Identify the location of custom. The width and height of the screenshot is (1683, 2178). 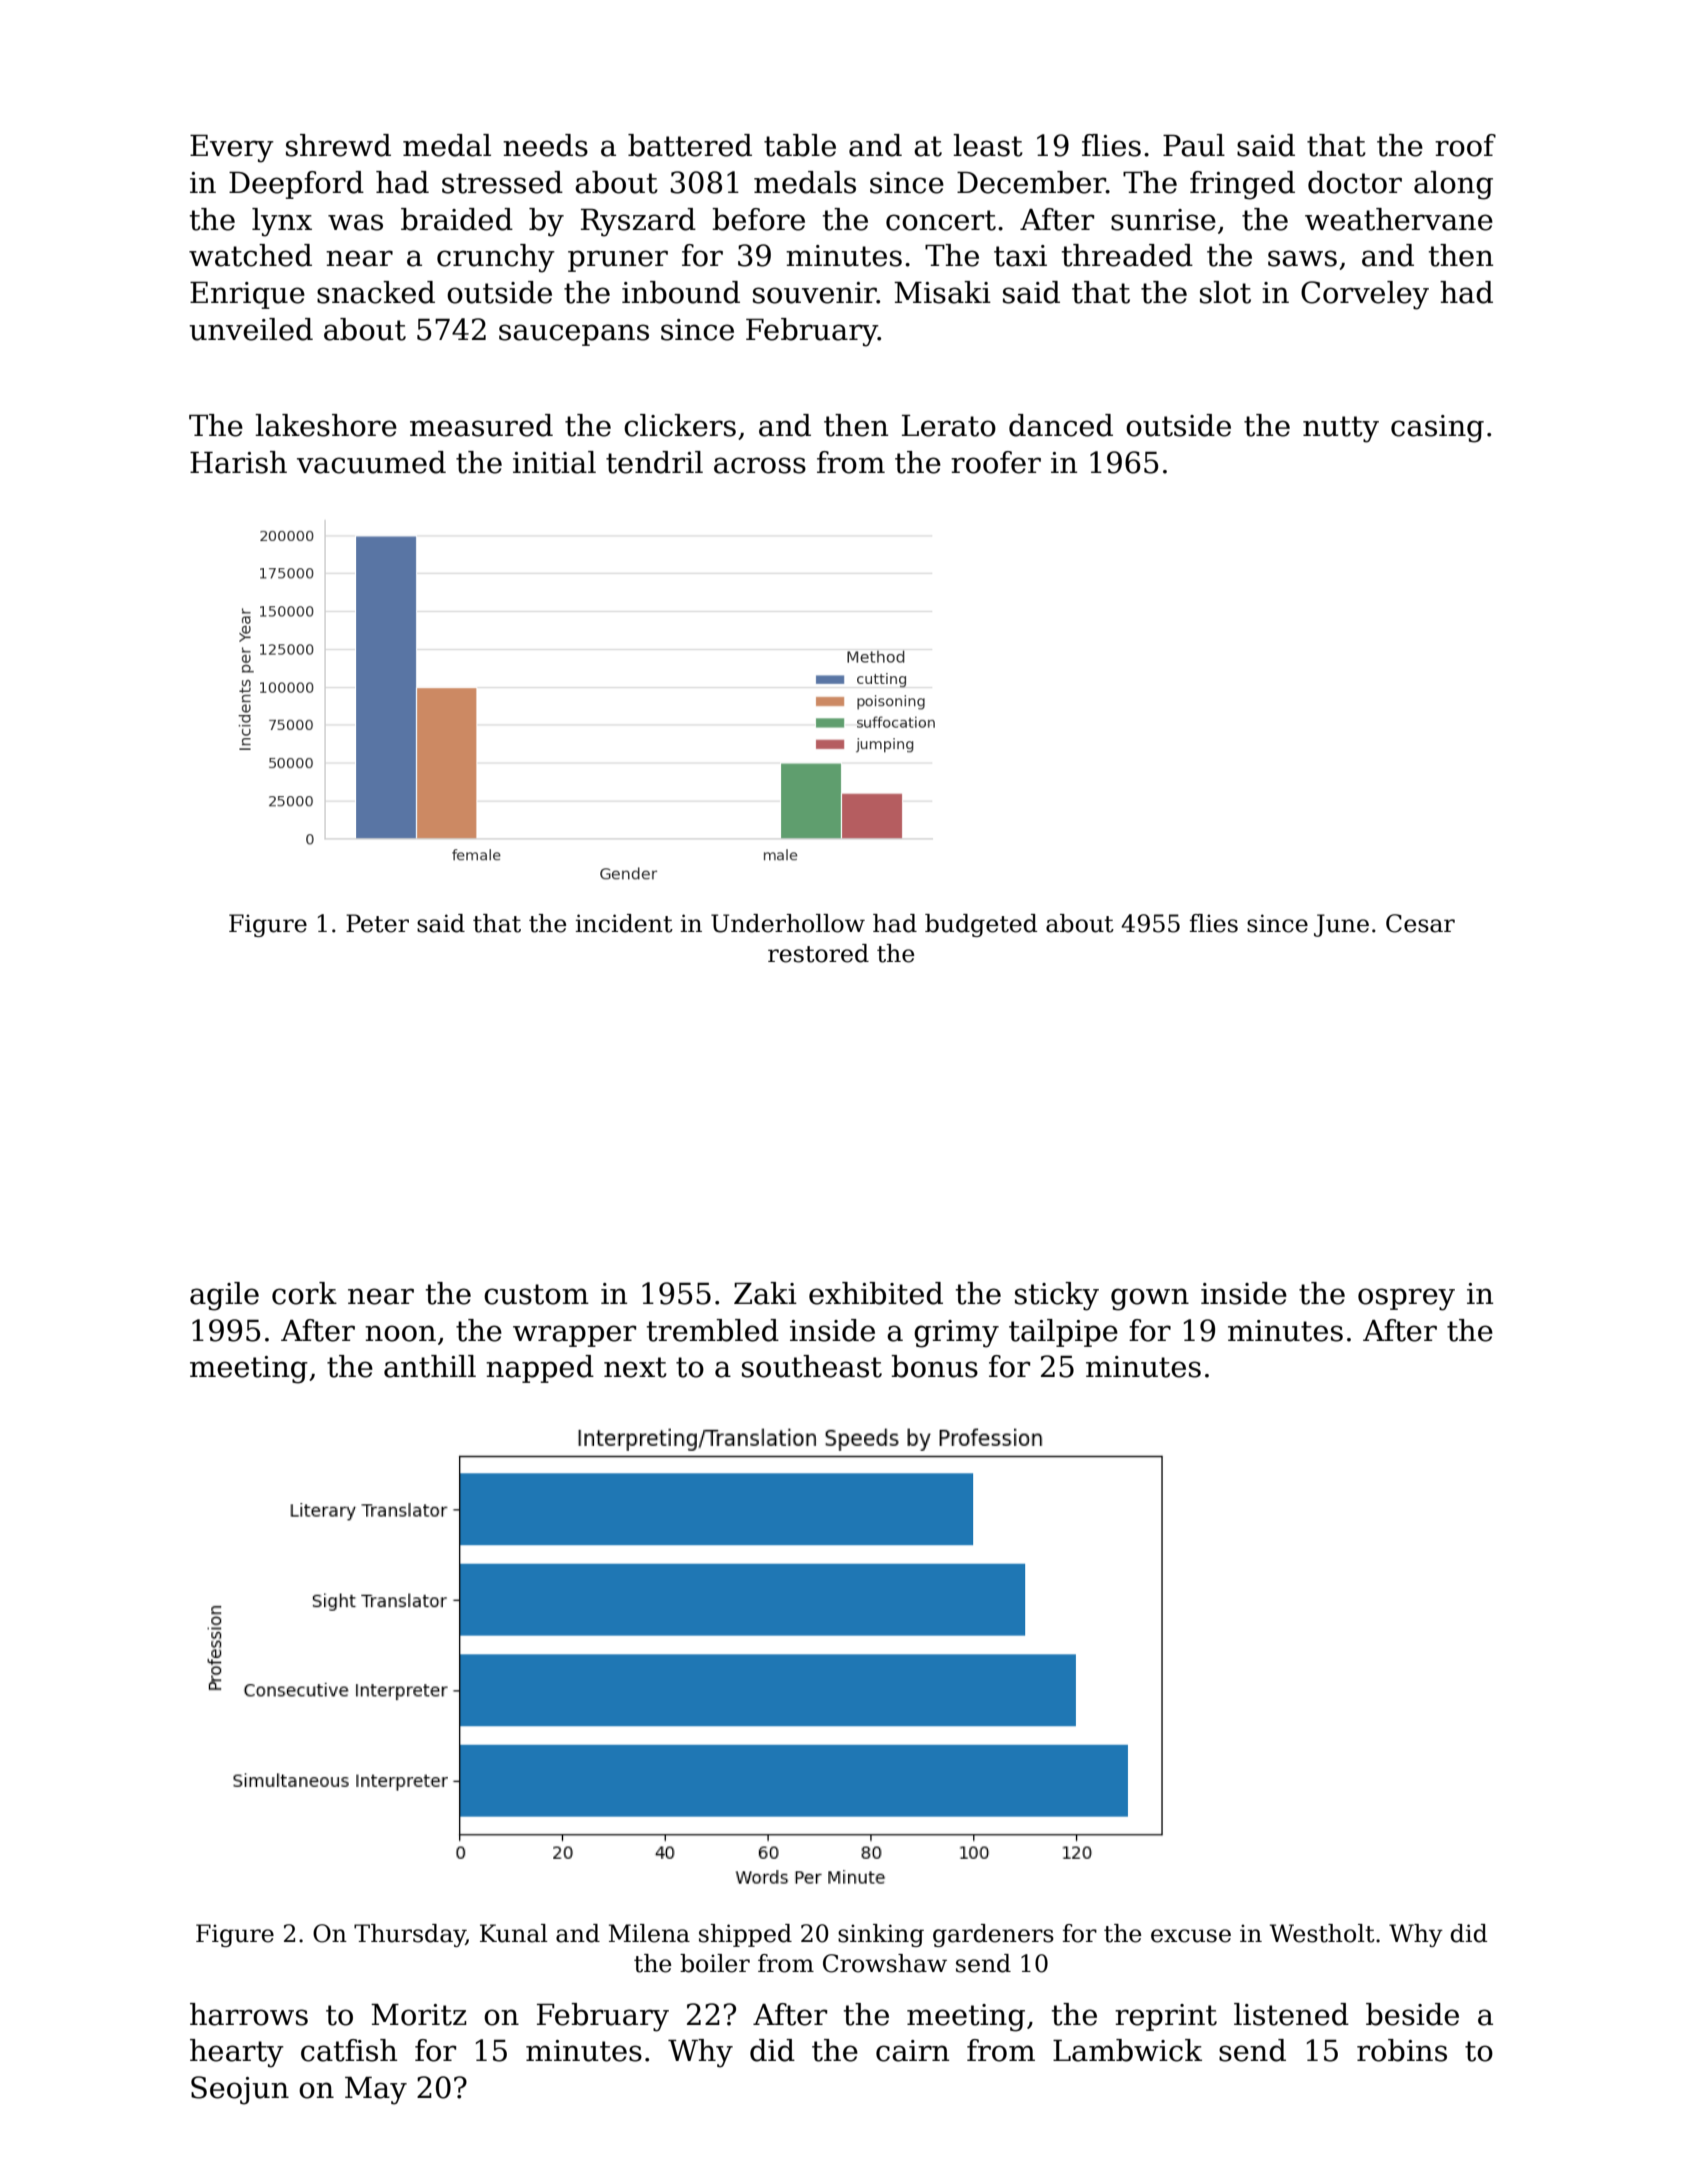
(536, 1294).
